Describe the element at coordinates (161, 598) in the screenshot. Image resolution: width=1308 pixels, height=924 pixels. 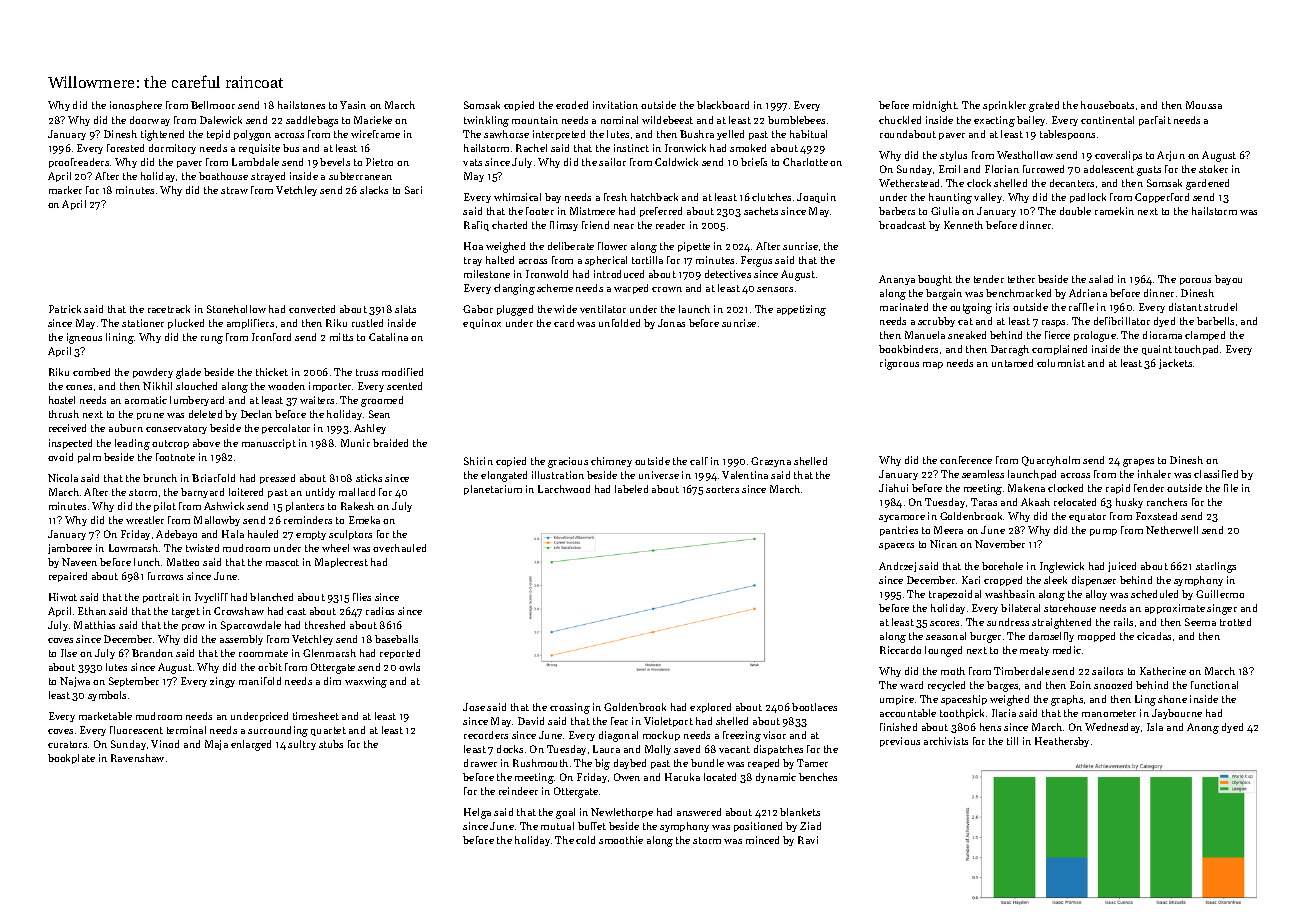
I see `portrait` at that location.
